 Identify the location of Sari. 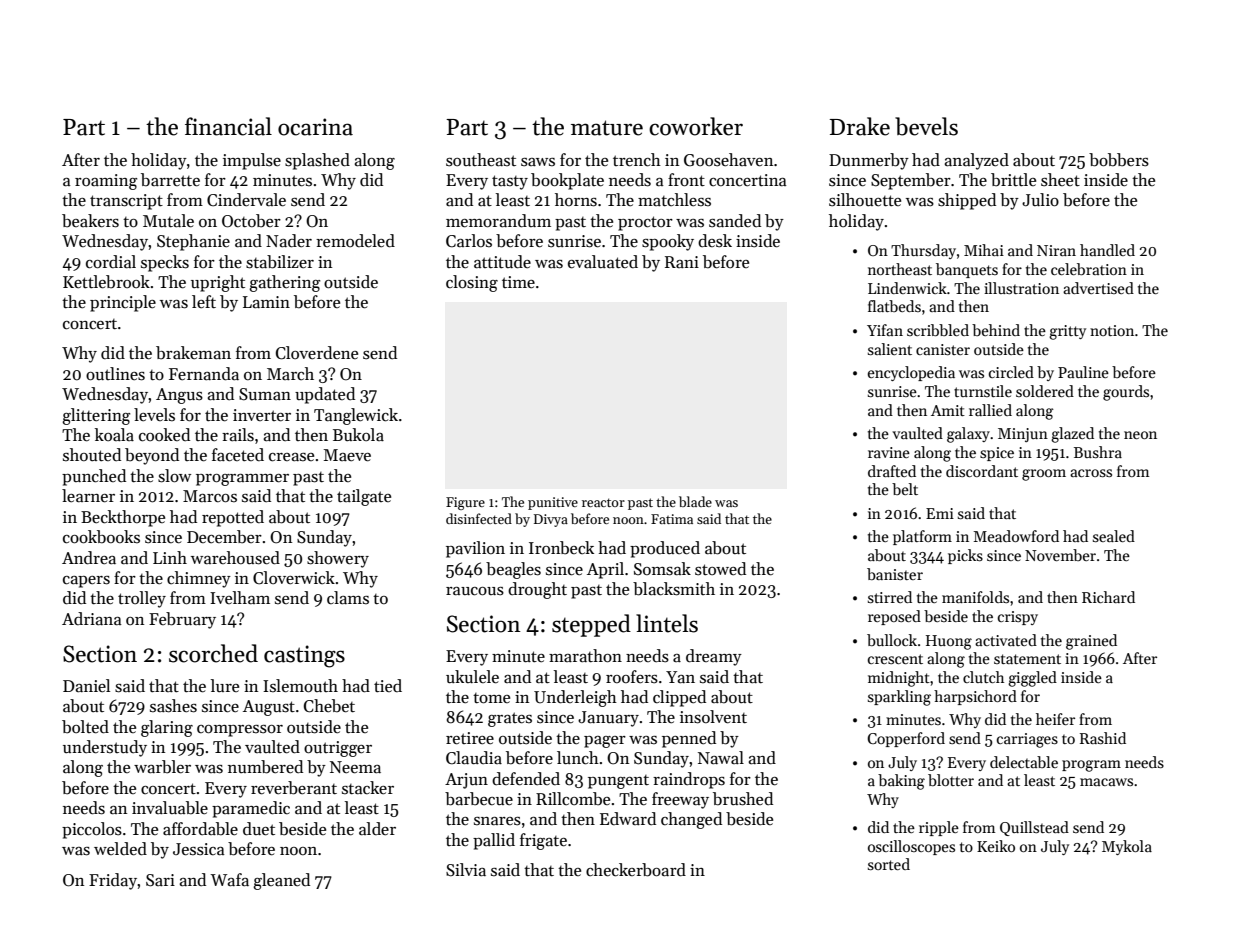
(160, 880).
